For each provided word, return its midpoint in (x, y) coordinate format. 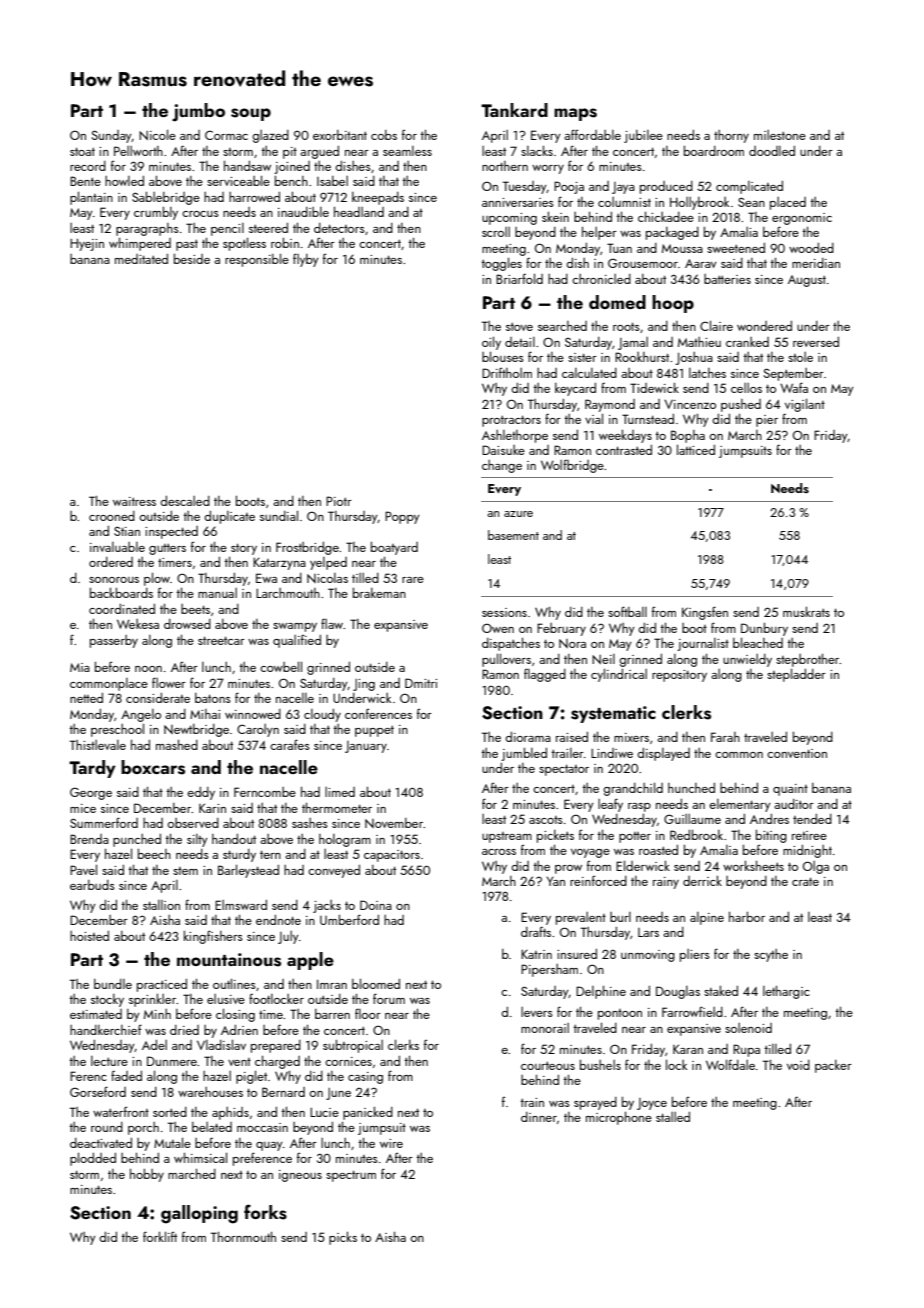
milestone (780, 135)
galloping (199, 1214)
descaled (185, 501)
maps (575, 114)
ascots (546, 820)
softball (627, 611)
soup (251, 114)
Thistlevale (98, 745)
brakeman (379, 593)
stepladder (796, 675)
